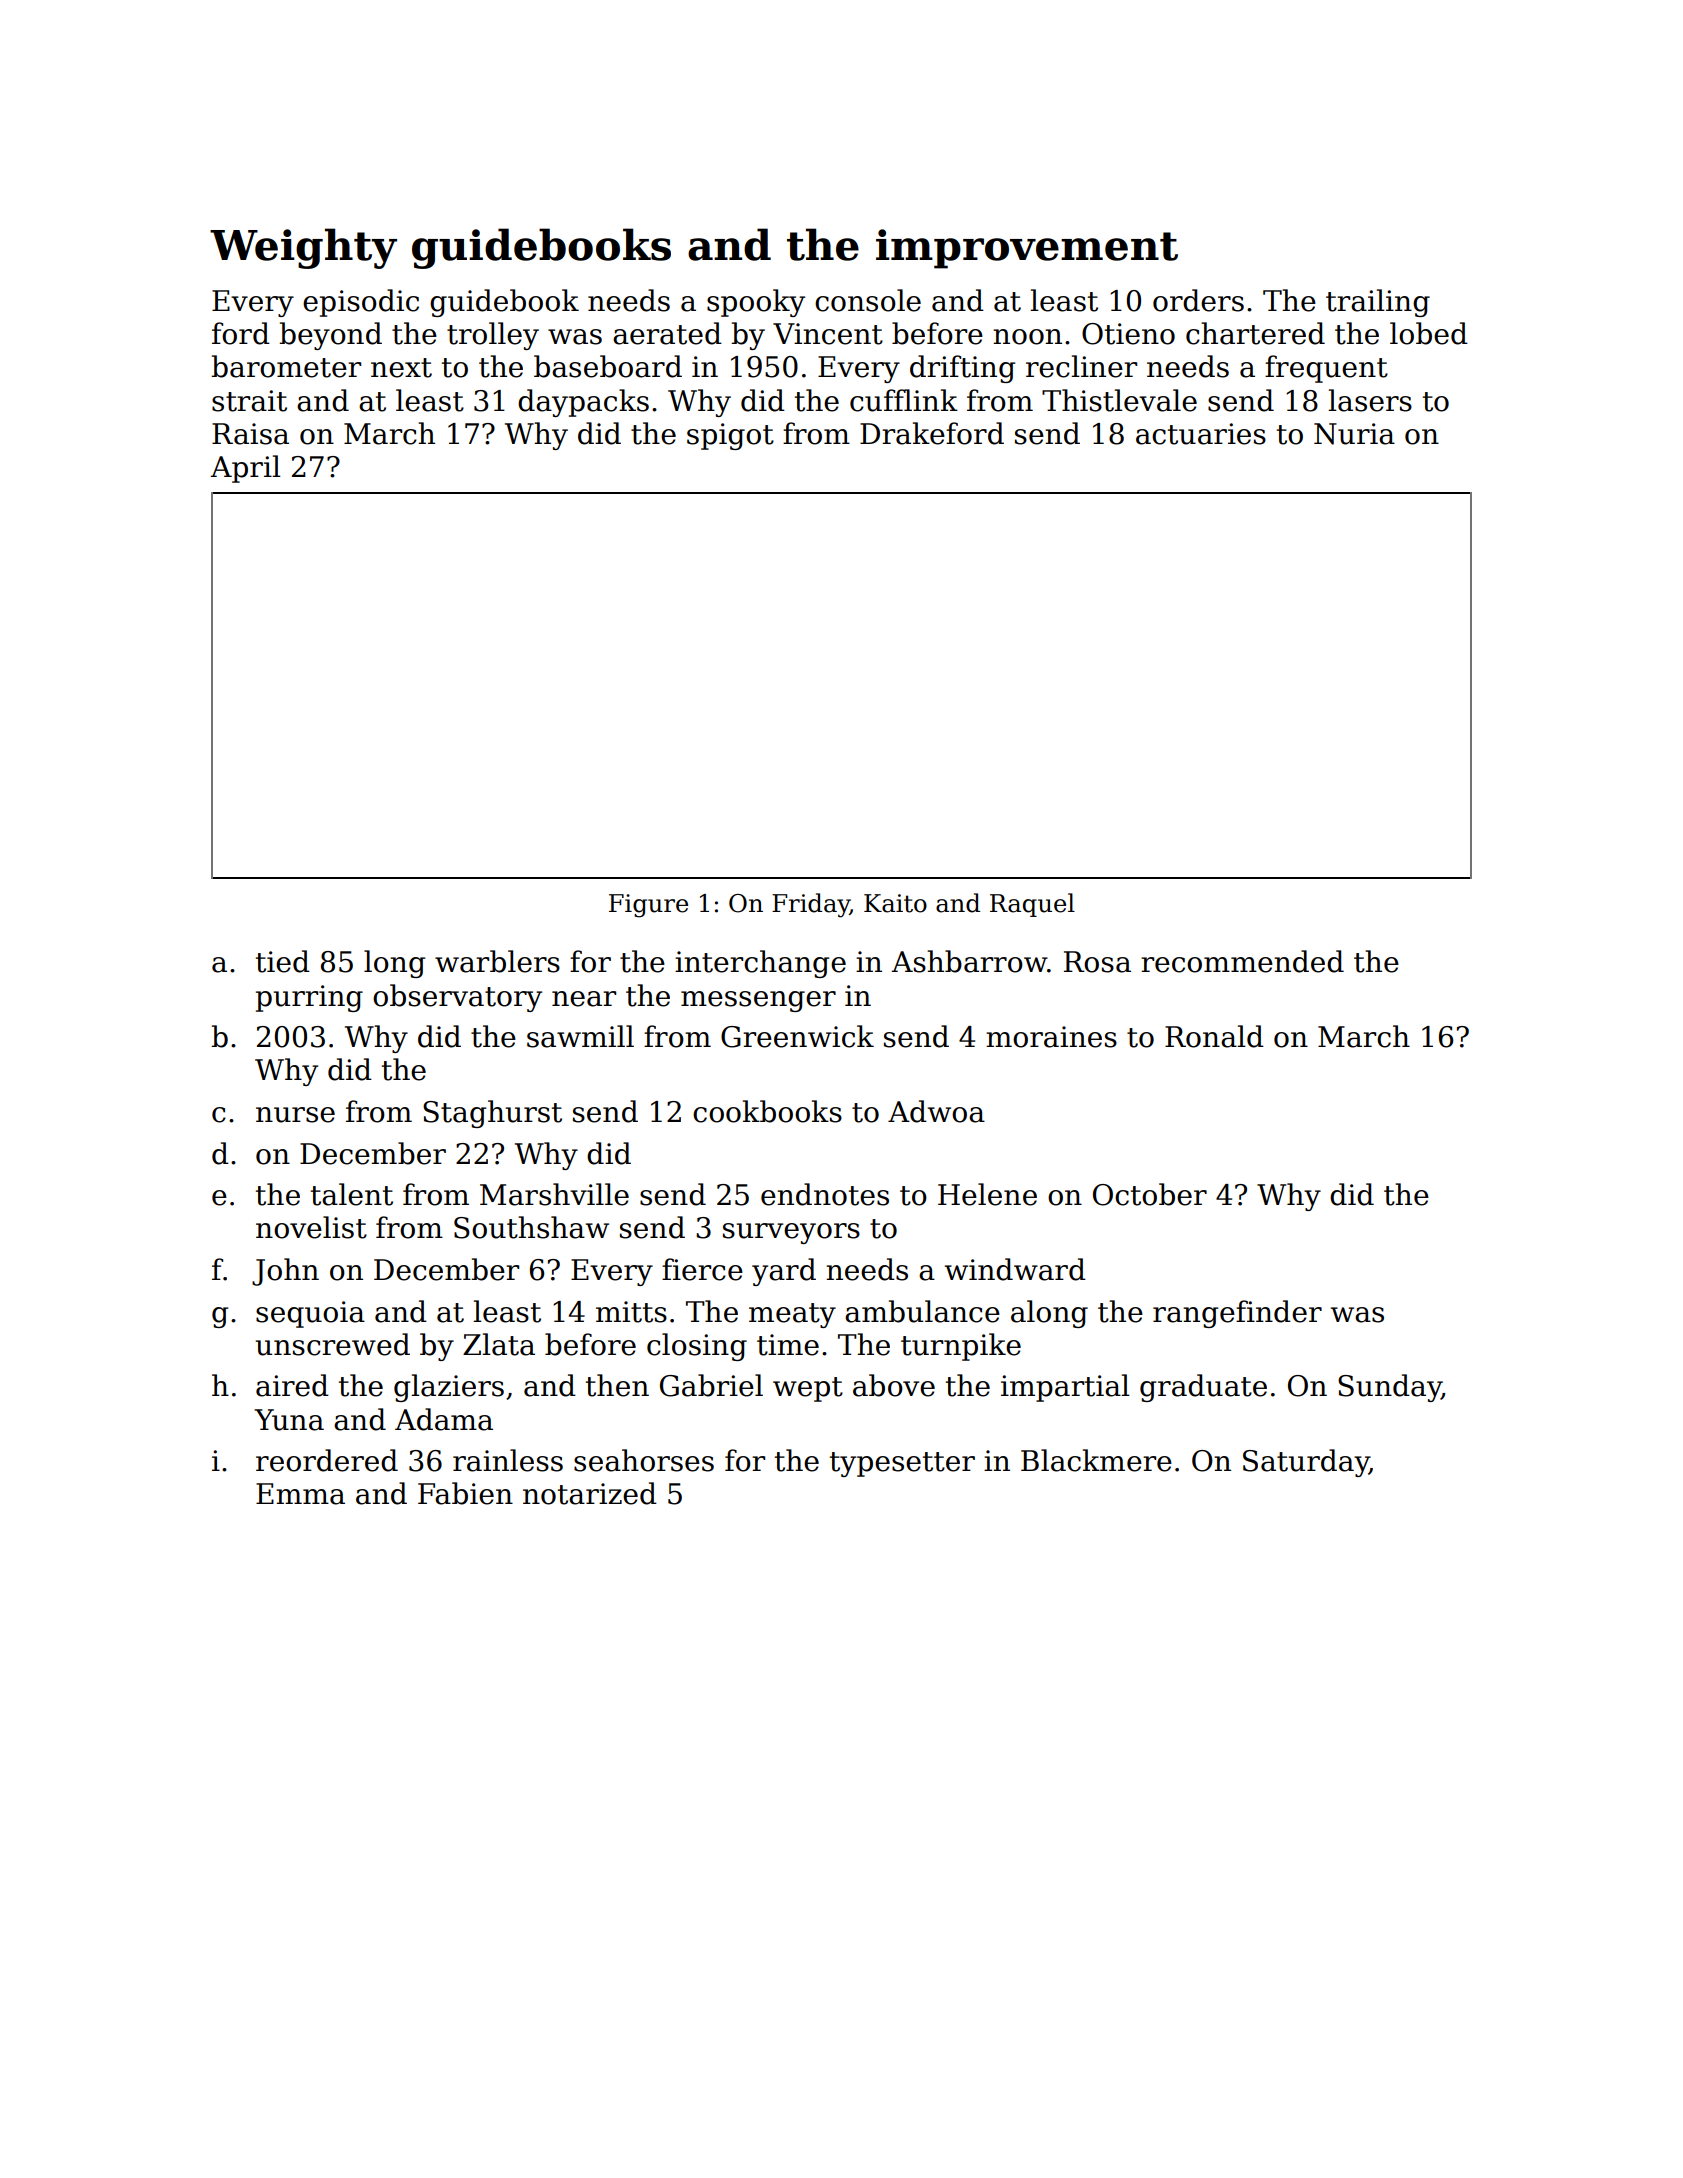 Image resolution: width=1683 pixels, height=2178 pixels. Describe the element at coordinates (987, 1194) in the document. I see `Helene` at that location.
